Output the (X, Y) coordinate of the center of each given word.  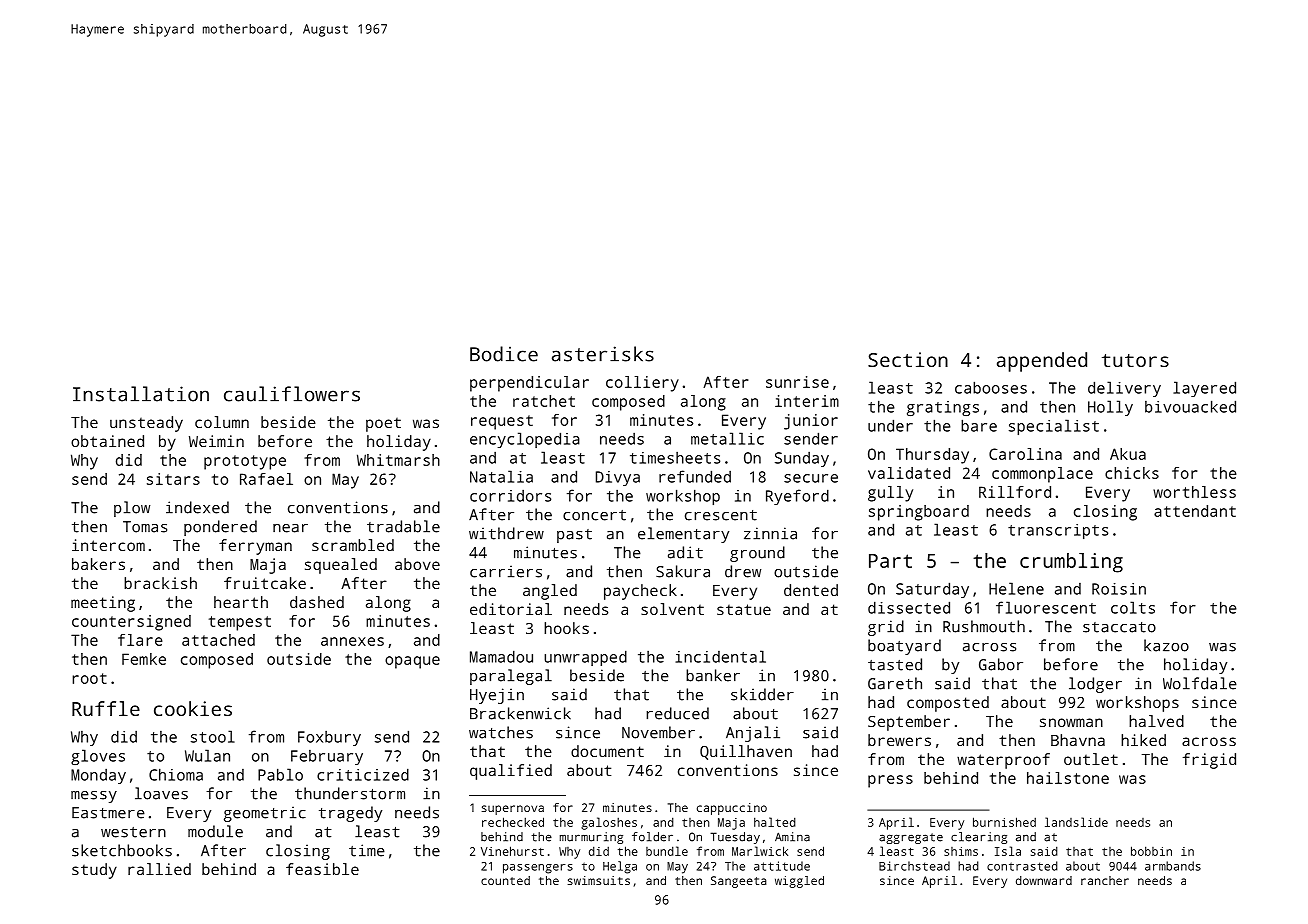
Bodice (504, 354)
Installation (141, 394)
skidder (762, 694)
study (94, 871)
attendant (1195, 511)
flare (140, 640)
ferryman (255, 547)
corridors (510, 496)
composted (948, 704)
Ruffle (106, 708)
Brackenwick (520, 713)
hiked (1143, 740)
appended (1042, 362)
